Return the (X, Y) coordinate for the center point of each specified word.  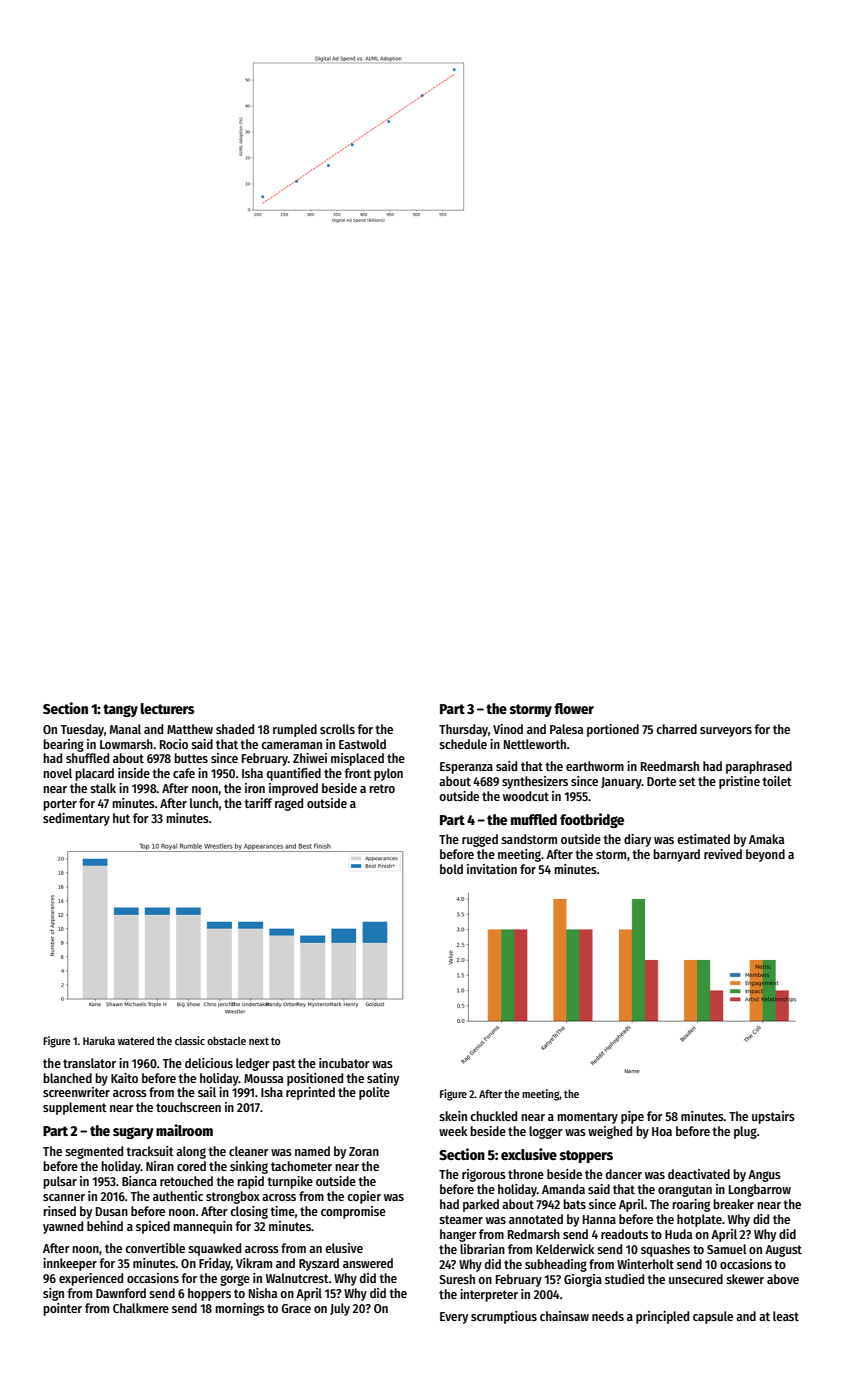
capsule (713, 1317)
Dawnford (121, 1293)
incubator (344, 1063)
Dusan (112, 1211)
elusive (344, 1248)
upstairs (773, 1117)
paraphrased (759, 767)
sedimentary (76, 819)
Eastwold (362, 744)
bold (451, 869)
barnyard (676, 855)
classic (190, 1040)
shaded (235, 729)
